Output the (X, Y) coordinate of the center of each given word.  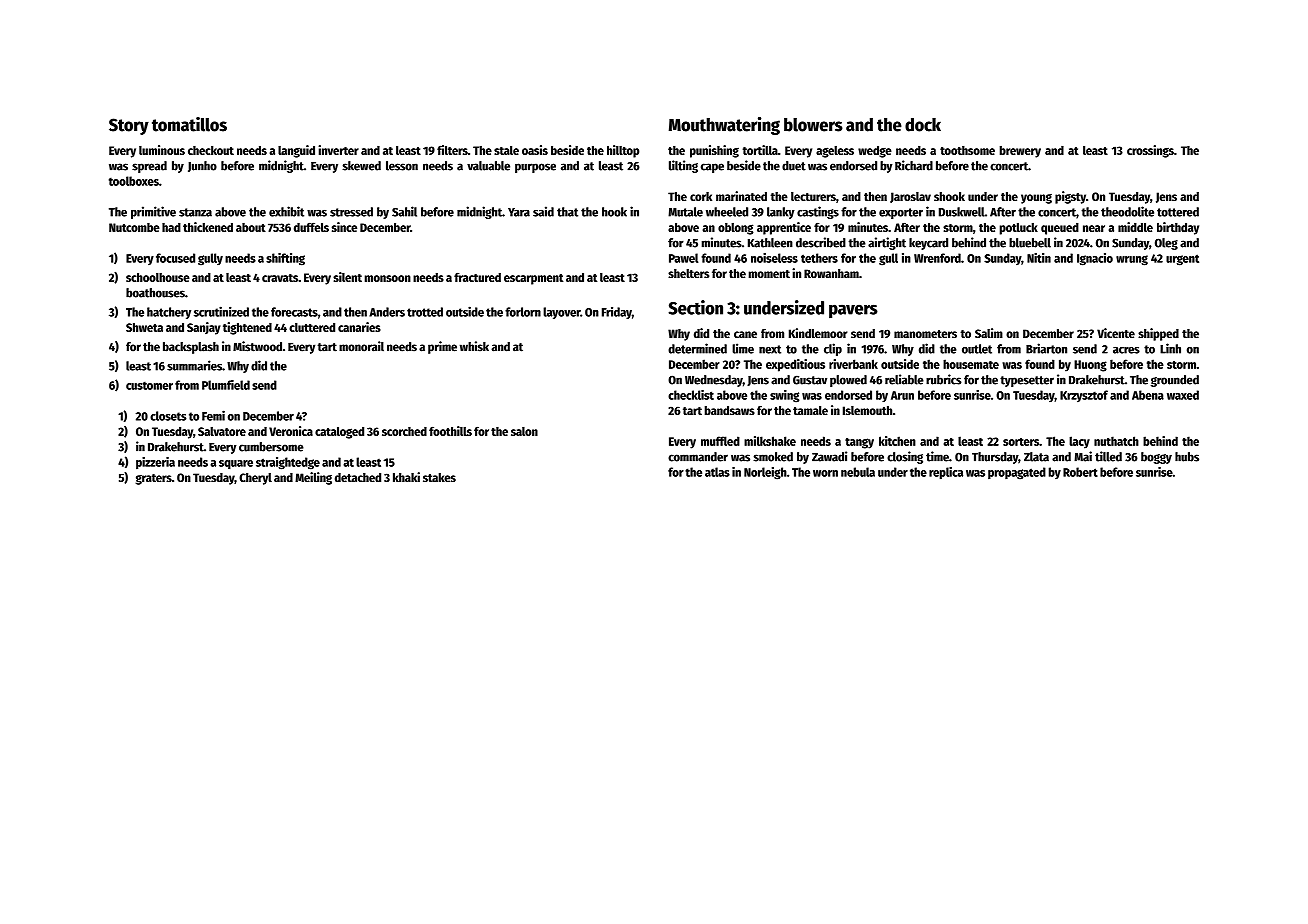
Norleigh (765, 473)
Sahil (404, 211)
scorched (404, 431)
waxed (1183, 395)
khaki (406, 477)
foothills (450, 431)
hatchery (169, 313)
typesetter (1027, 381)
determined (697, 348)
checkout (211, 150)
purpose (535, 168)
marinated (741, 196)
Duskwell (962, 212)
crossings (1150, 151)
